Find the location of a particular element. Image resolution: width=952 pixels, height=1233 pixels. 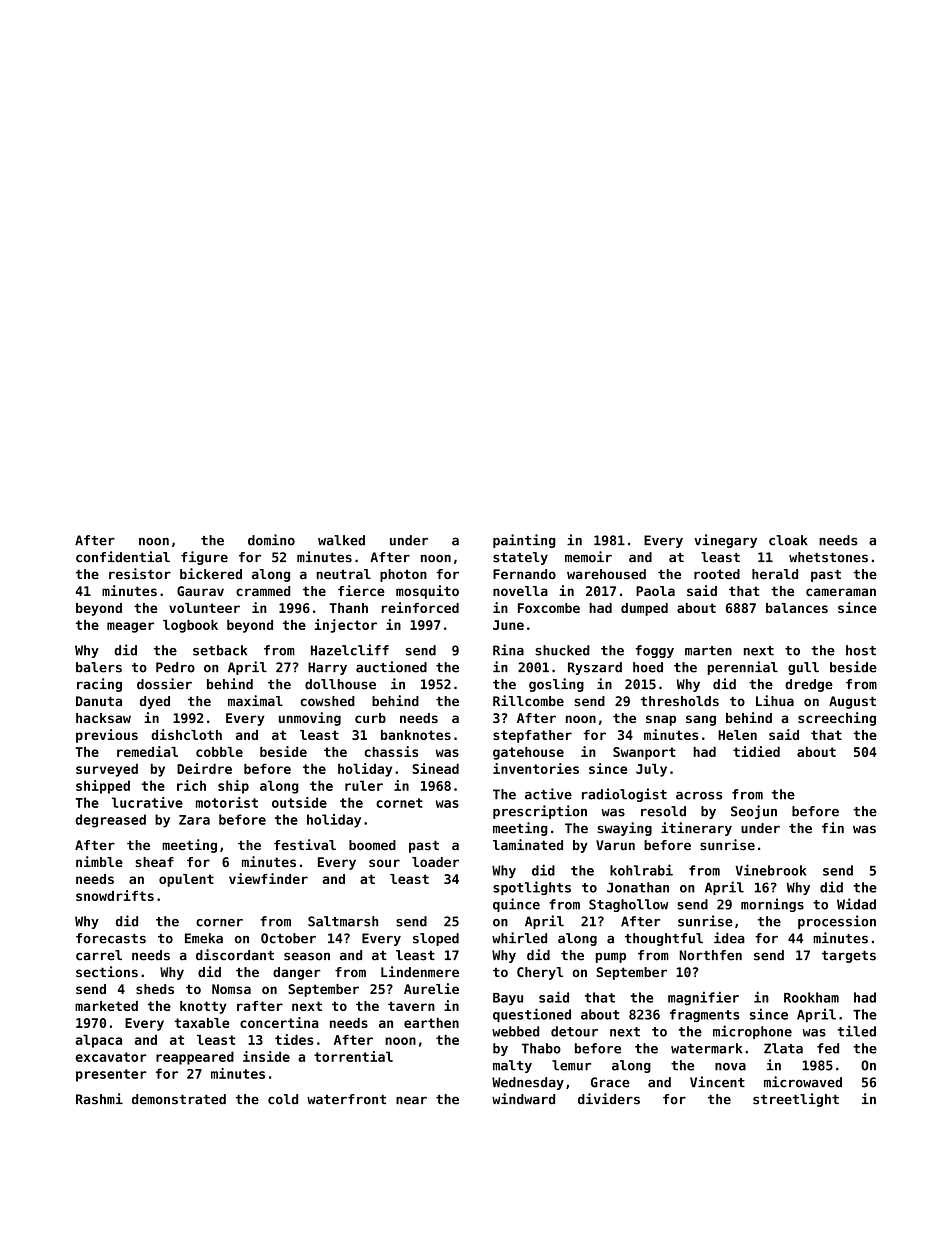

sheaf is located at coordinates (154, 862).
